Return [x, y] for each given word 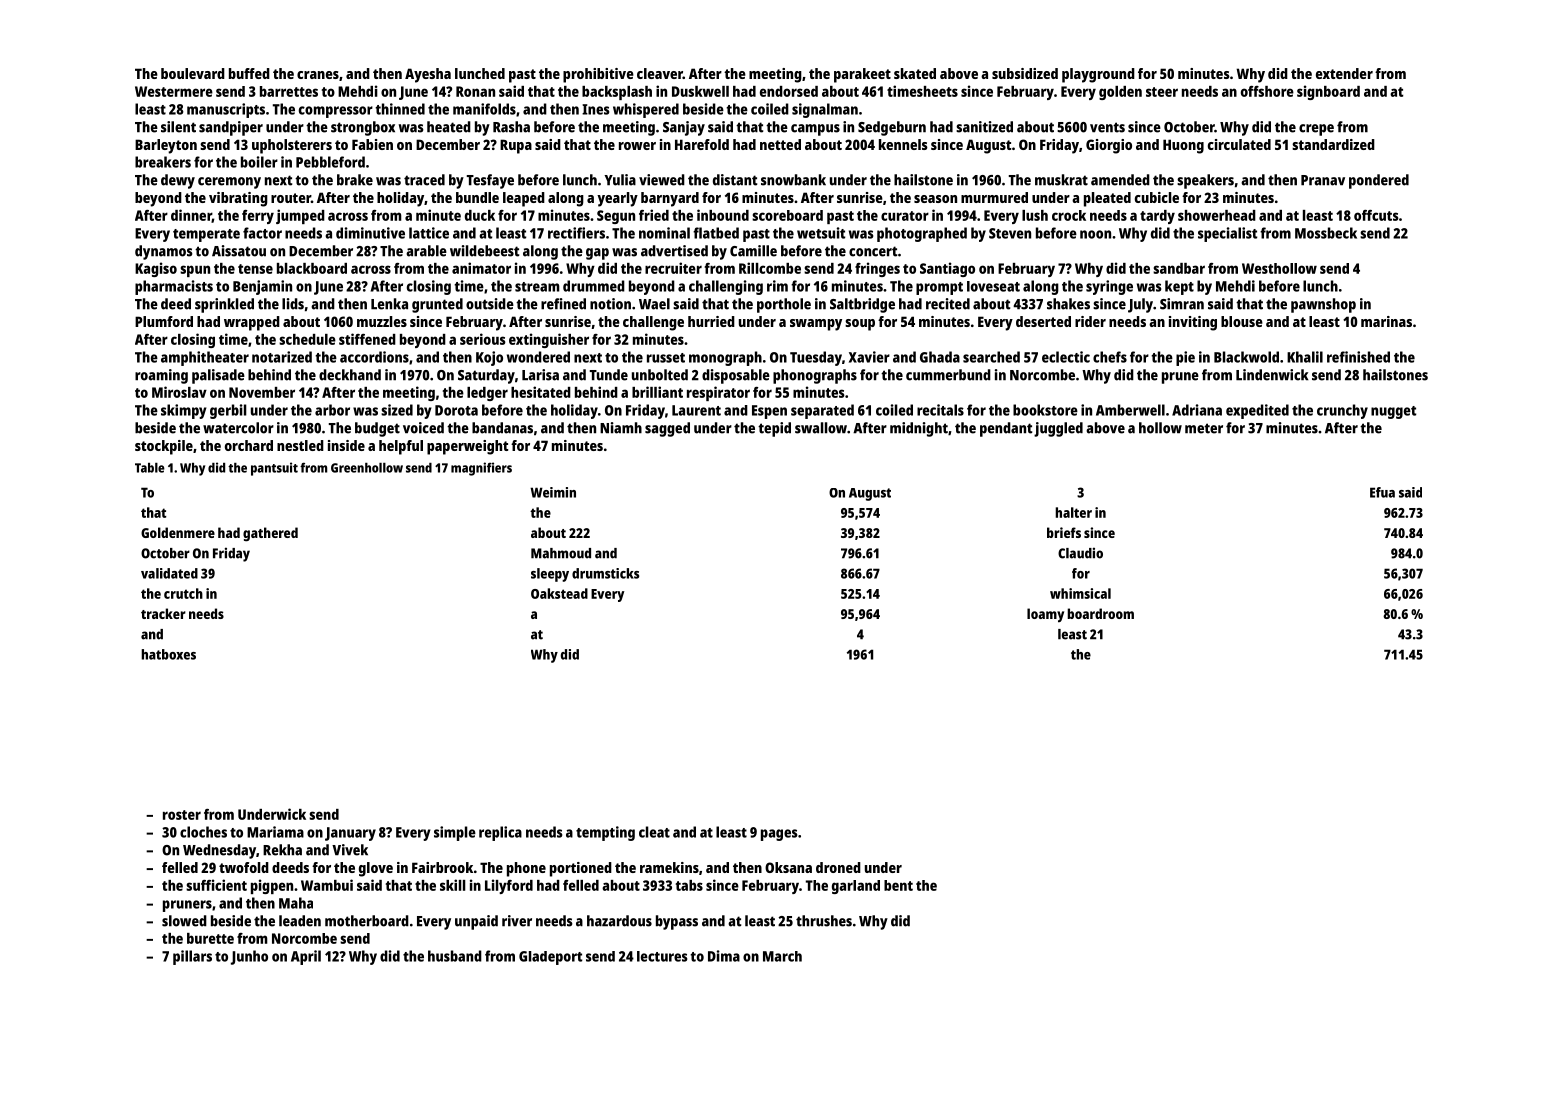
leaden [300, 921]
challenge [653, 323]
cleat [654, 832]
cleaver [660, 73]
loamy [1045, 615]
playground [1098, 75]
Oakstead [559, 593]
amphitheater [205, 358]
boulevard [193, 73]
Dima [724, 956]
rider [1090, 321]
